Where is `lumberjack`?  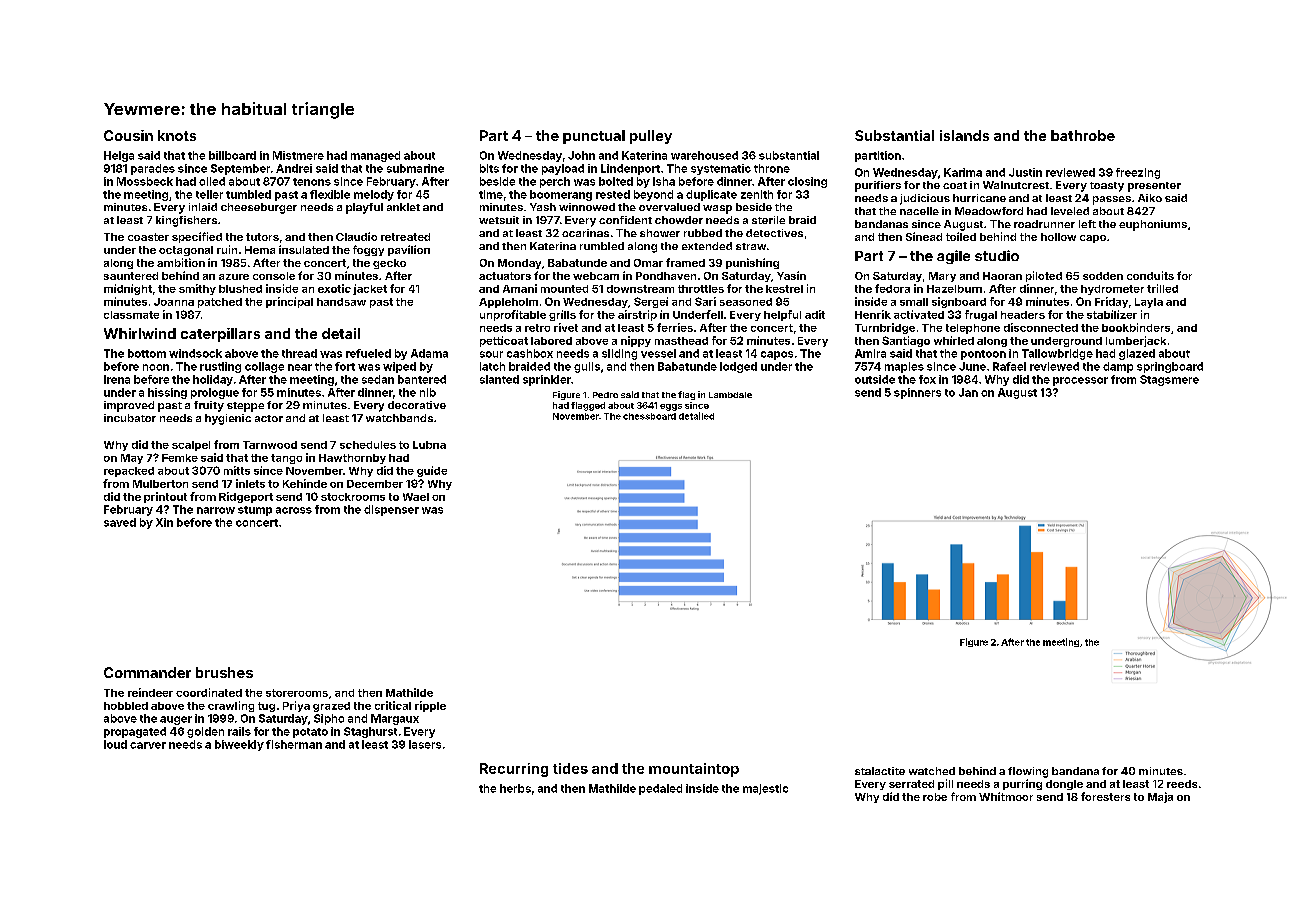 lumberjack is located at coordinates (1136, 341).
